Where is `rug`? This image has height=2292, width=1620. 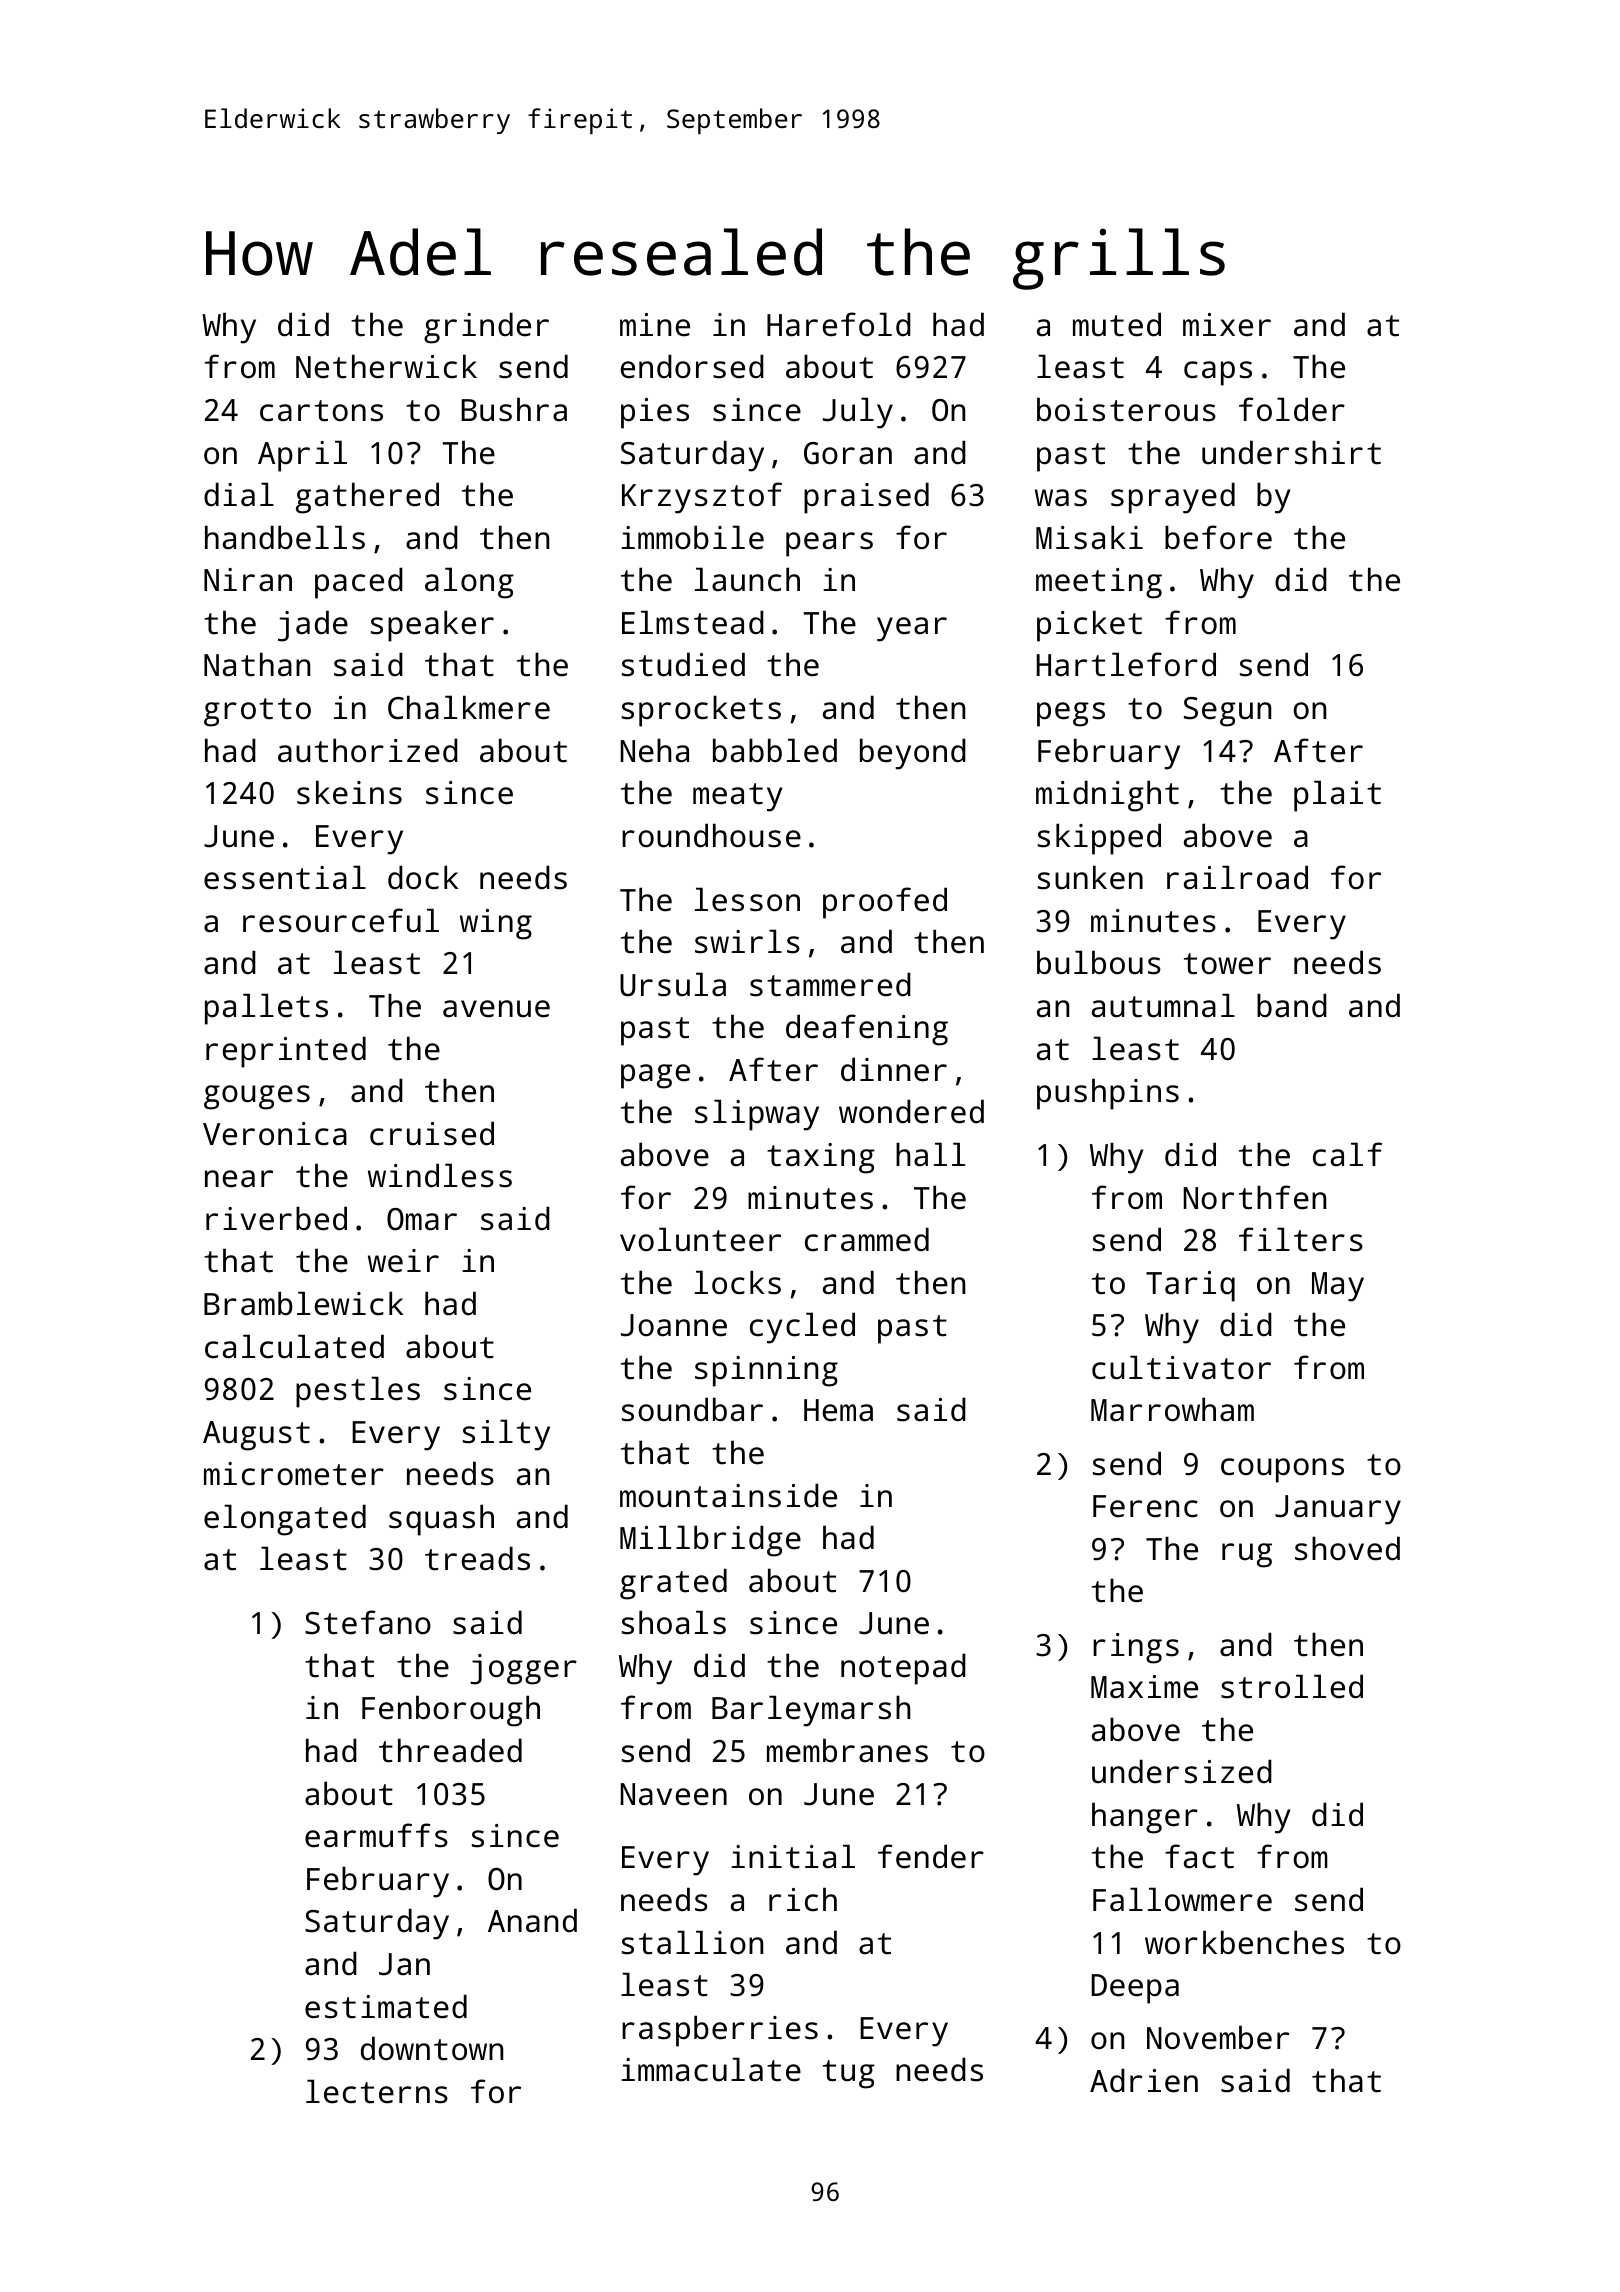 rug is located at coordinates (1247, 1555).
